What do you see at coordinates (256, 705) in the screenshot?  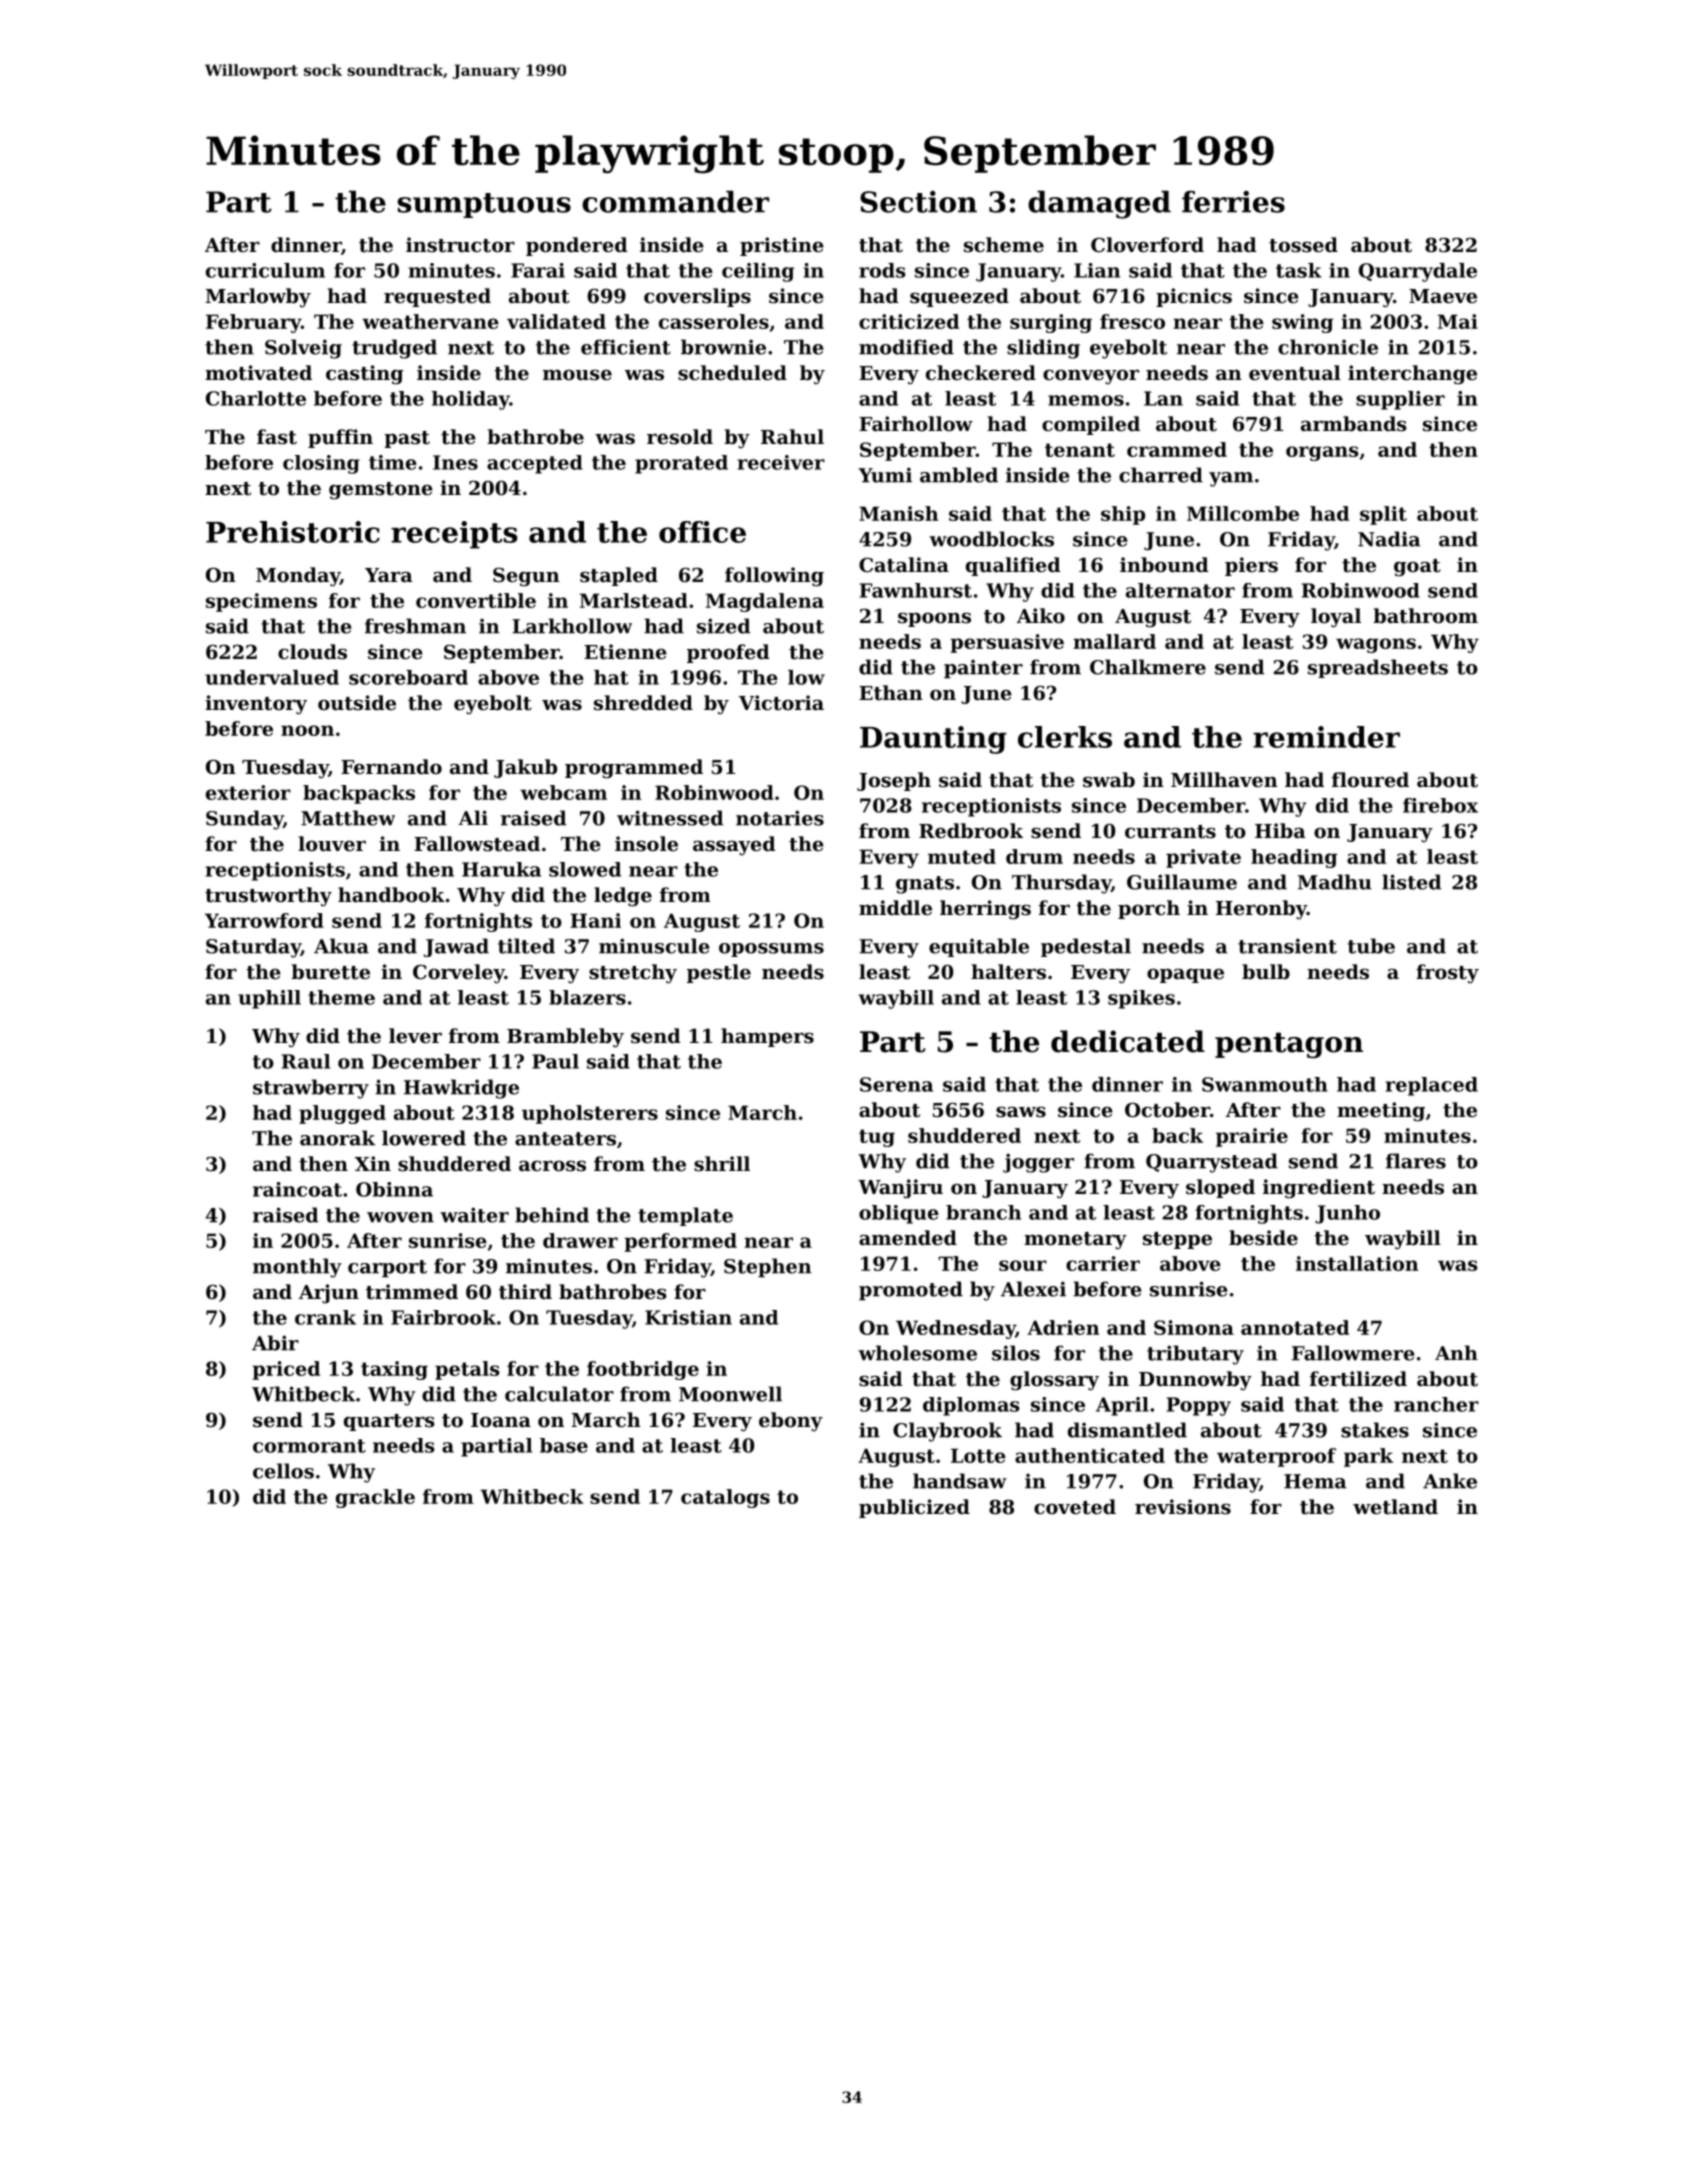 I see `inventory` at bounding box center [256, 705].
